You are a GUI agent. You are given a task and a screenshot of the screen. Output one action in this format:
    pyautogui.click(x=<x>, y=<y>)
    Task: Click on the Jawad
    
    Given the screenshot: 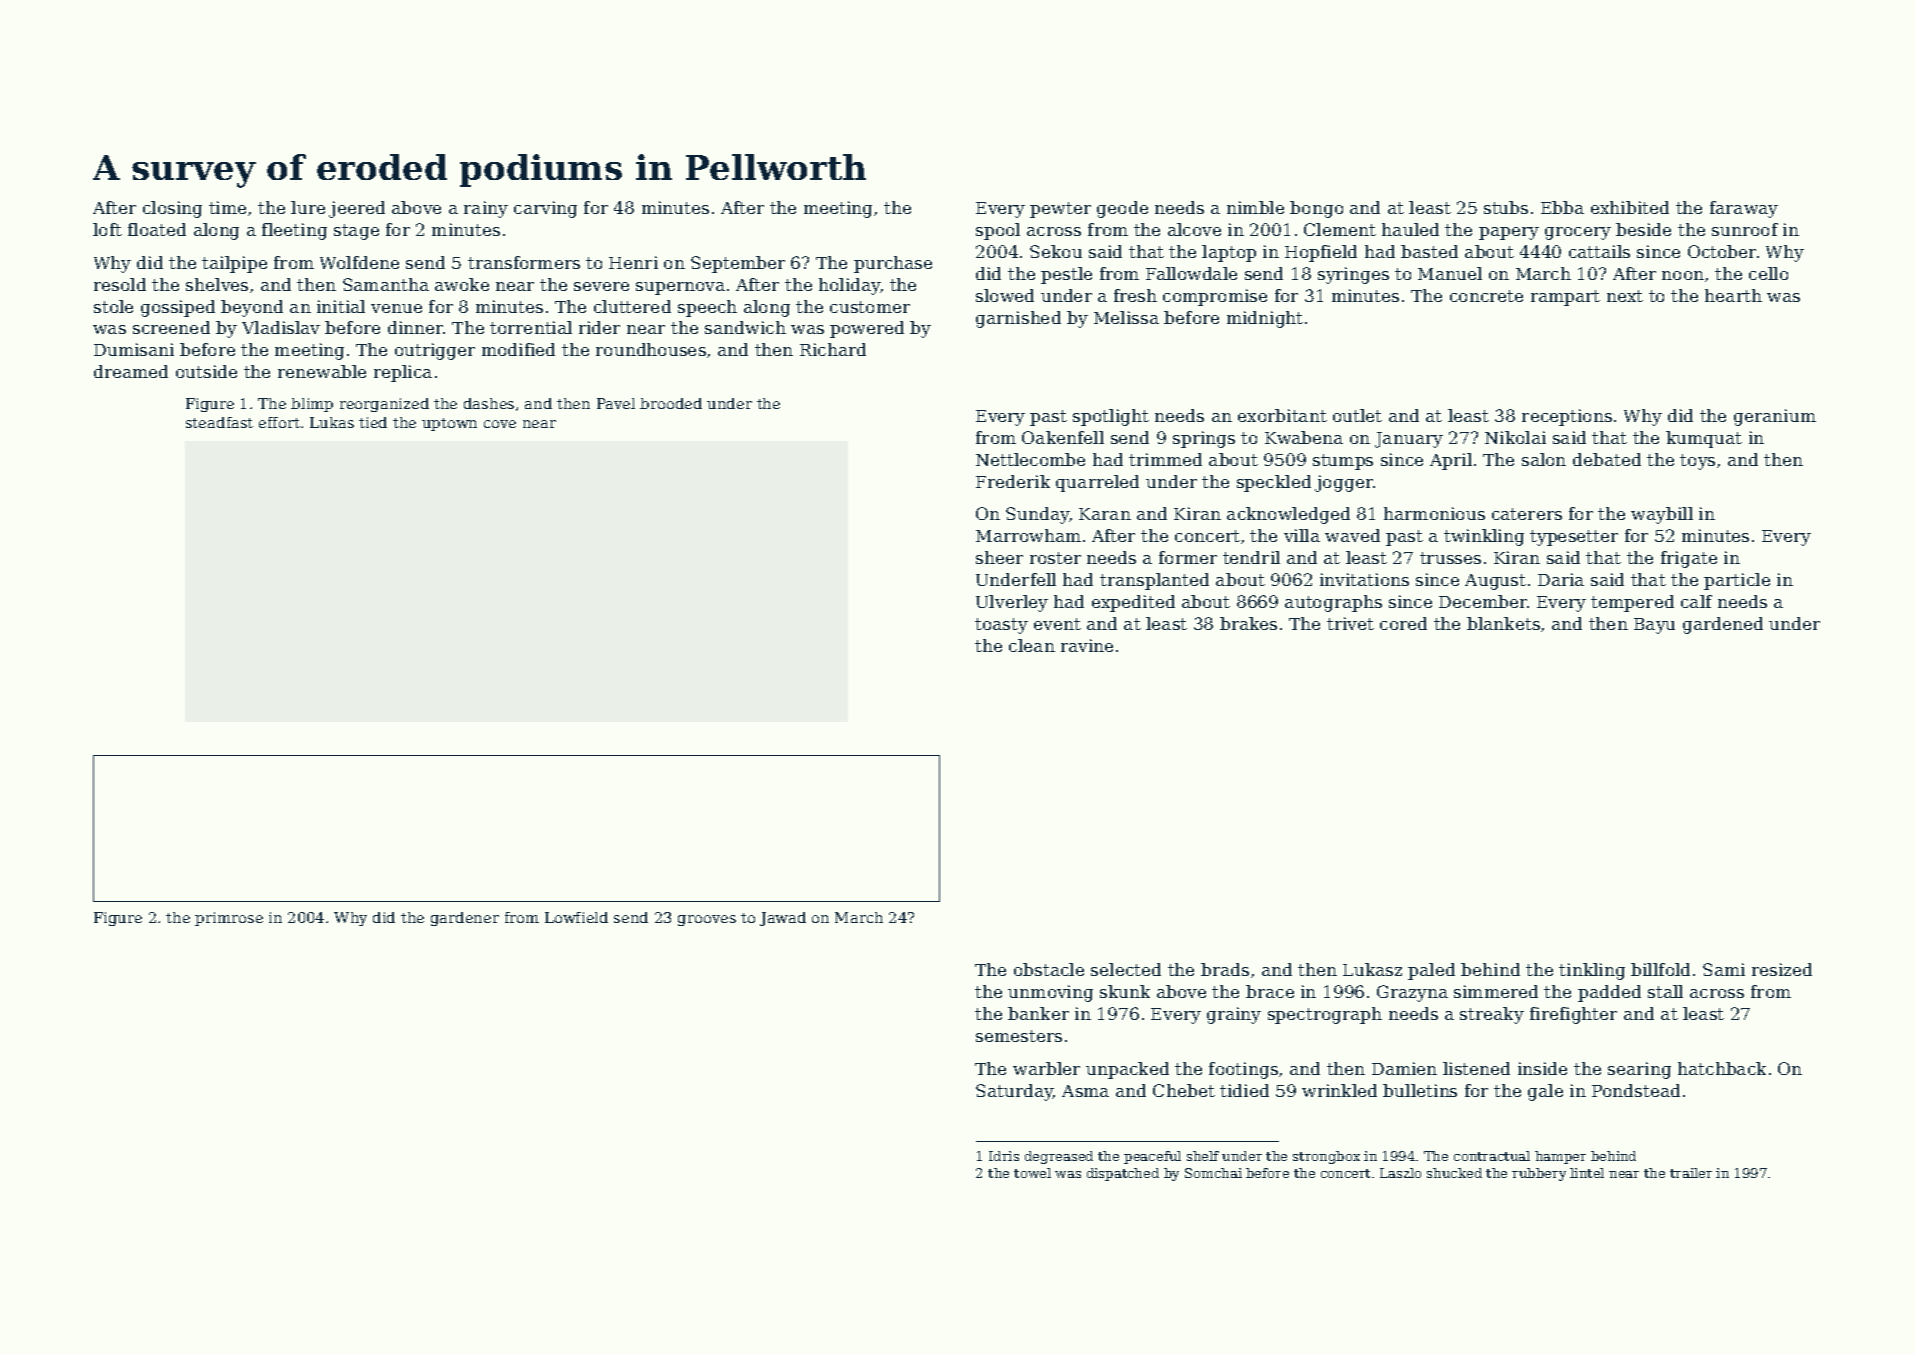 What is the action you would take?
    pyautogui.click(x=783, y=919)
